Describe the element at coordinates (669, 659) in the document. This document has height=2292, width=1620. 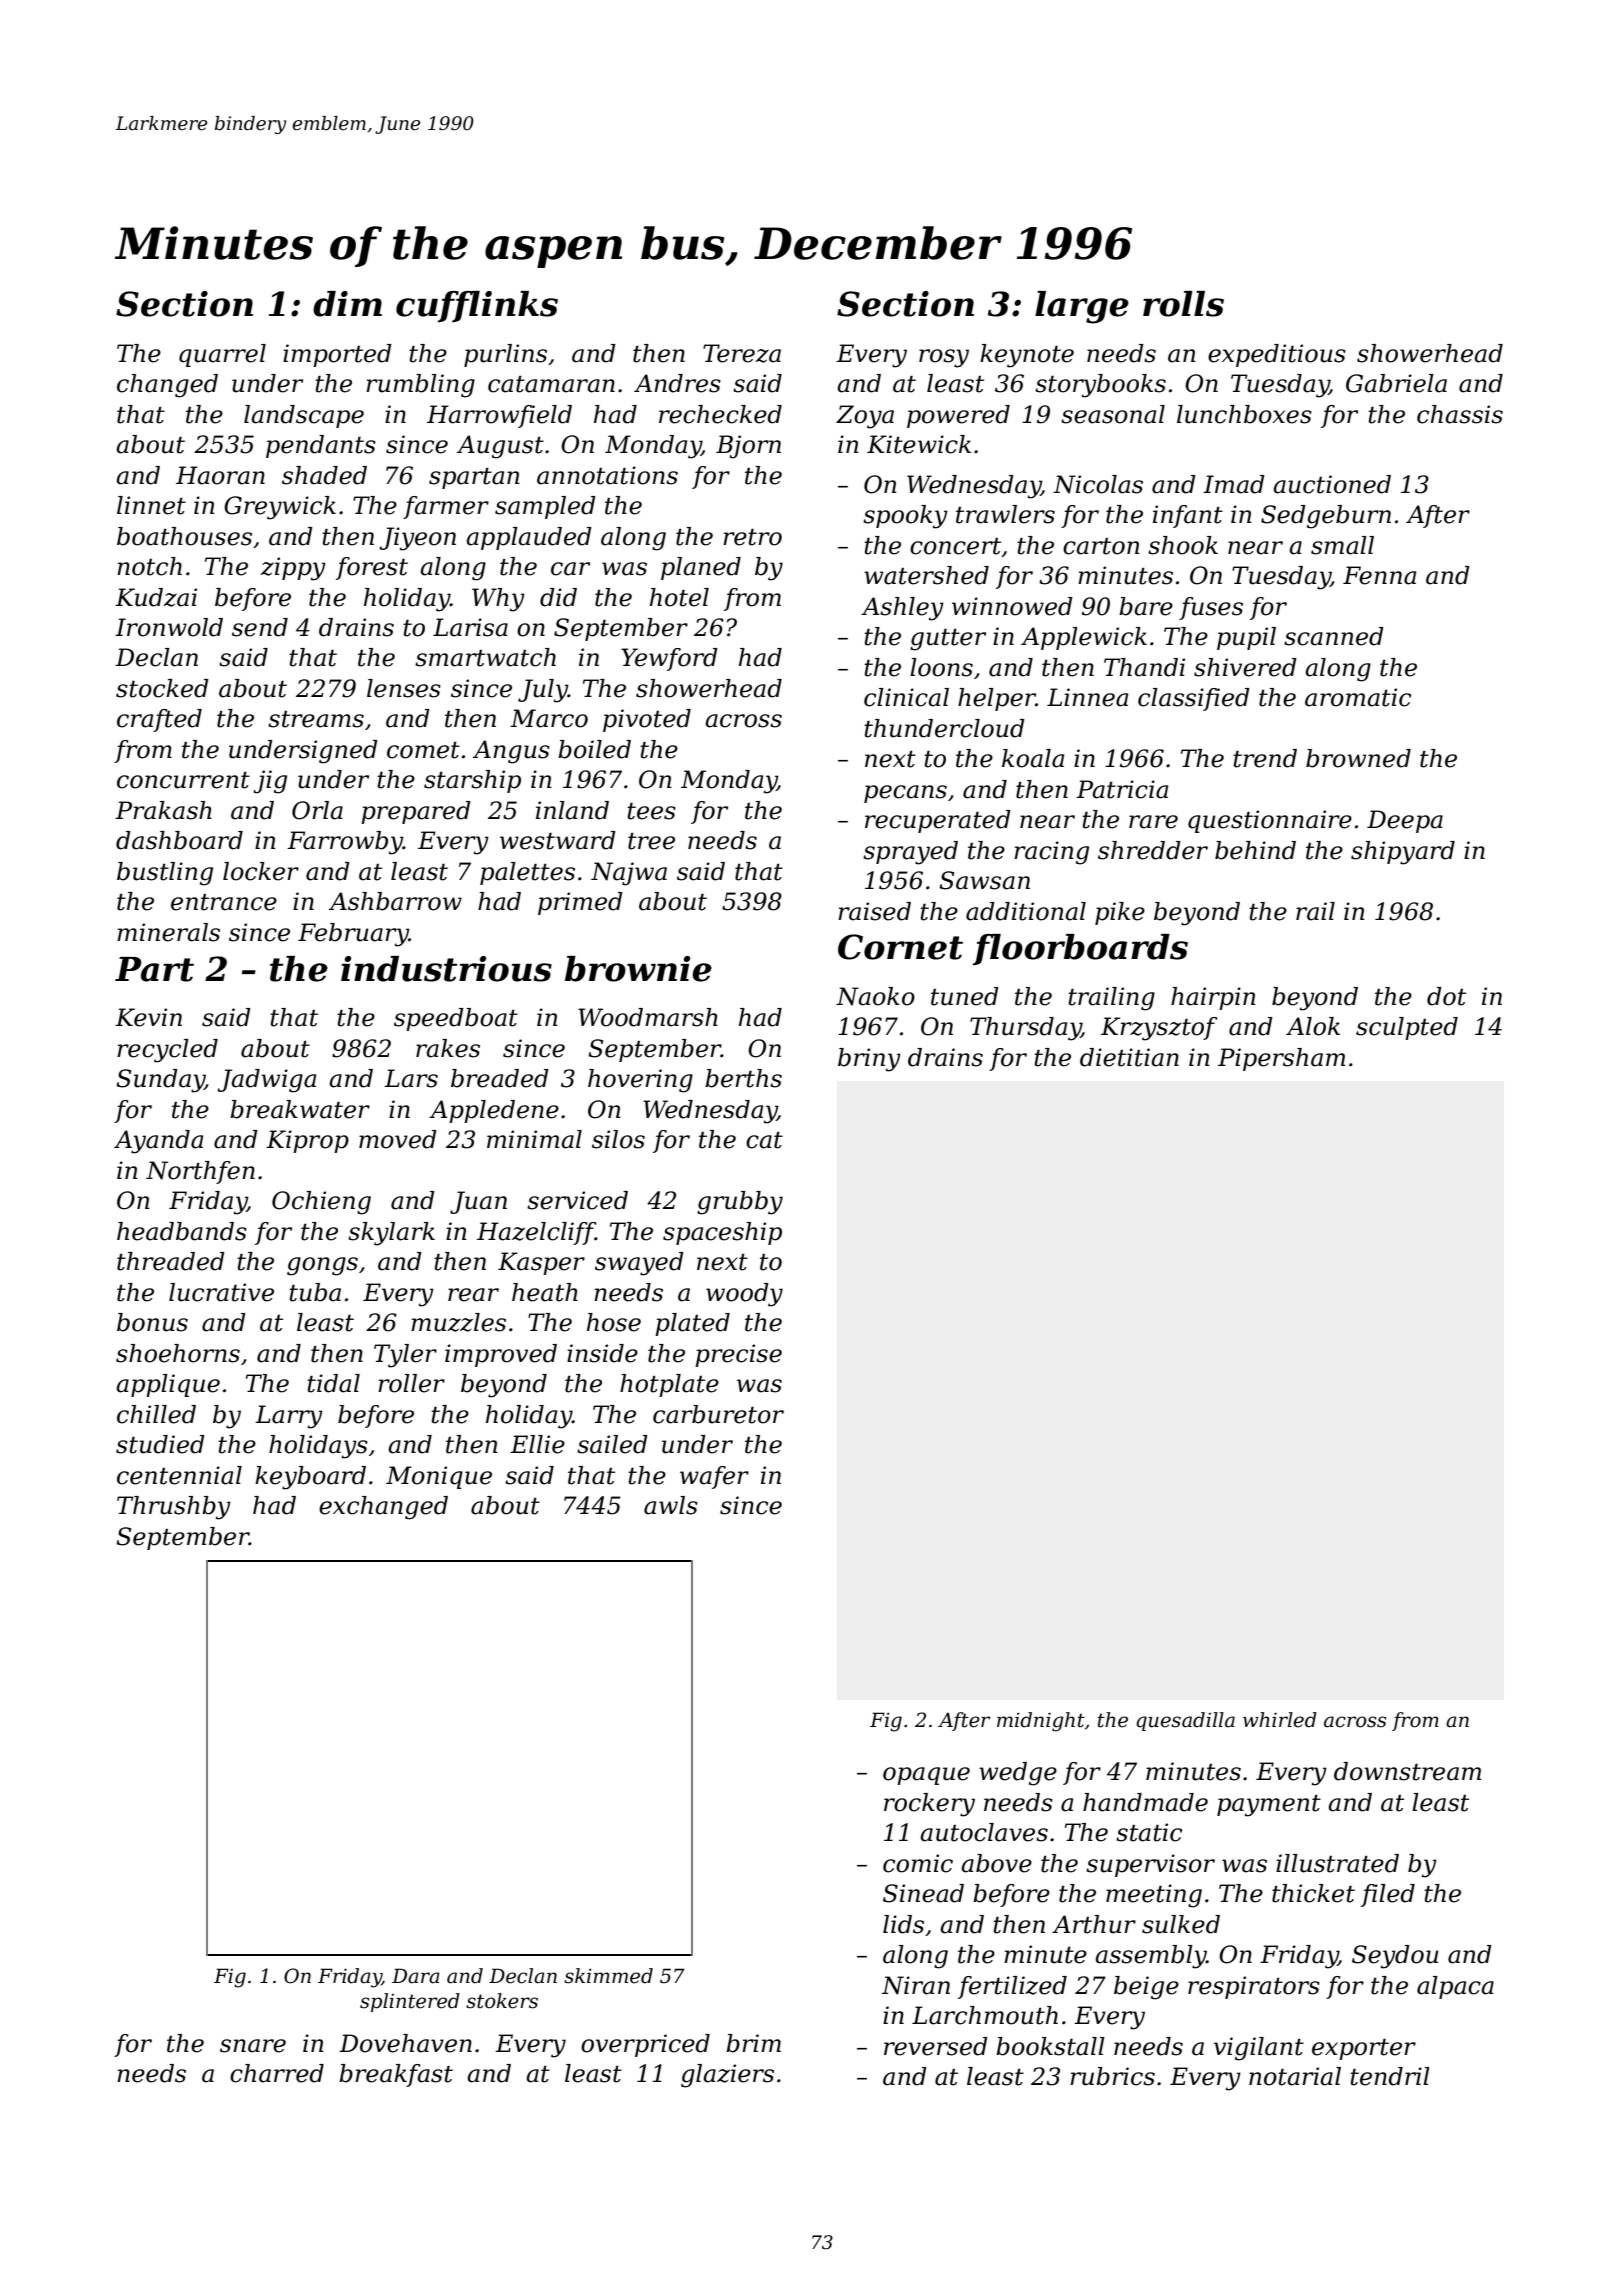
I see `Yewford` at that location.
